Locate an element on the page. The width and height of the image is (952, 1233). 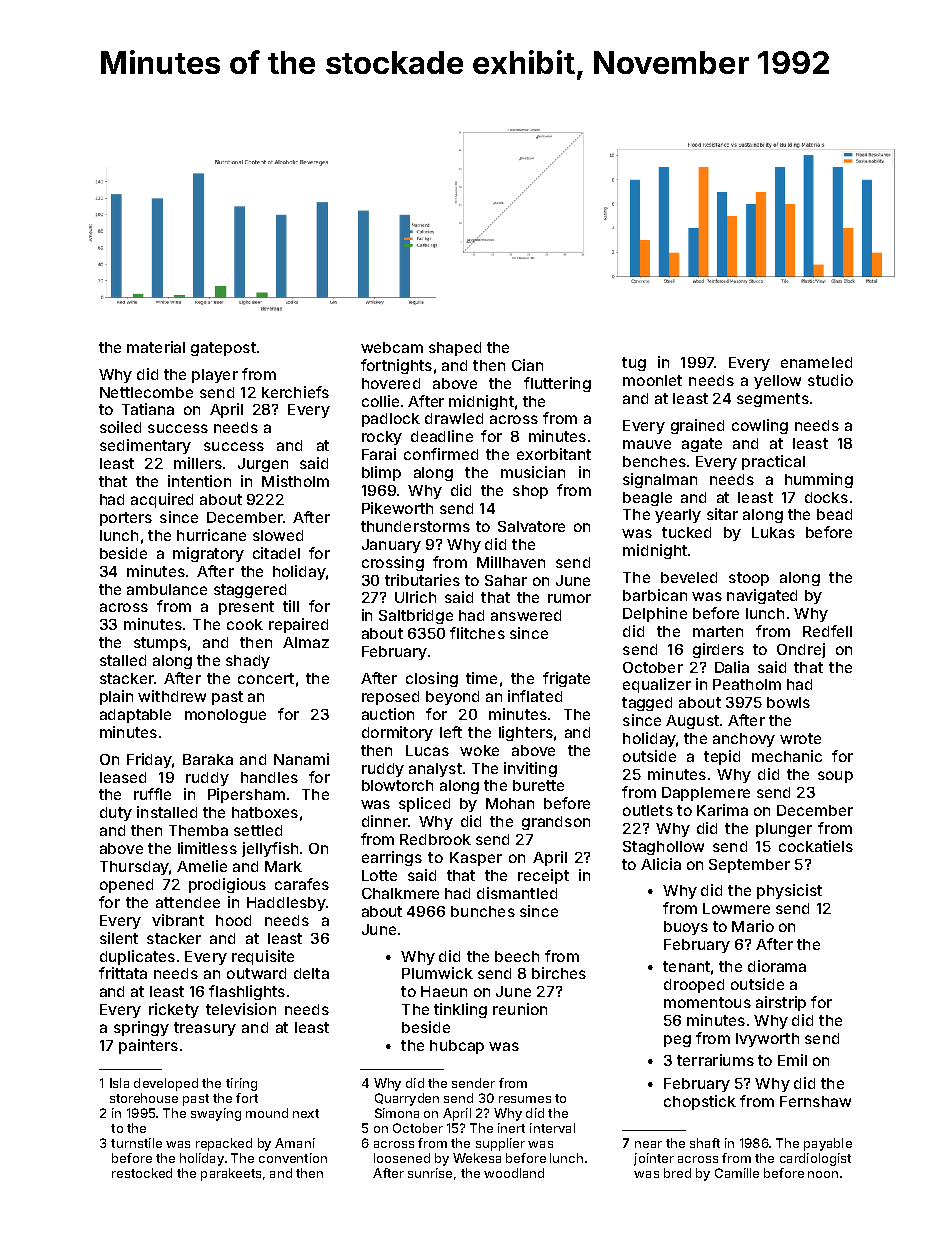
agate is located at coordinates (702, 445).
